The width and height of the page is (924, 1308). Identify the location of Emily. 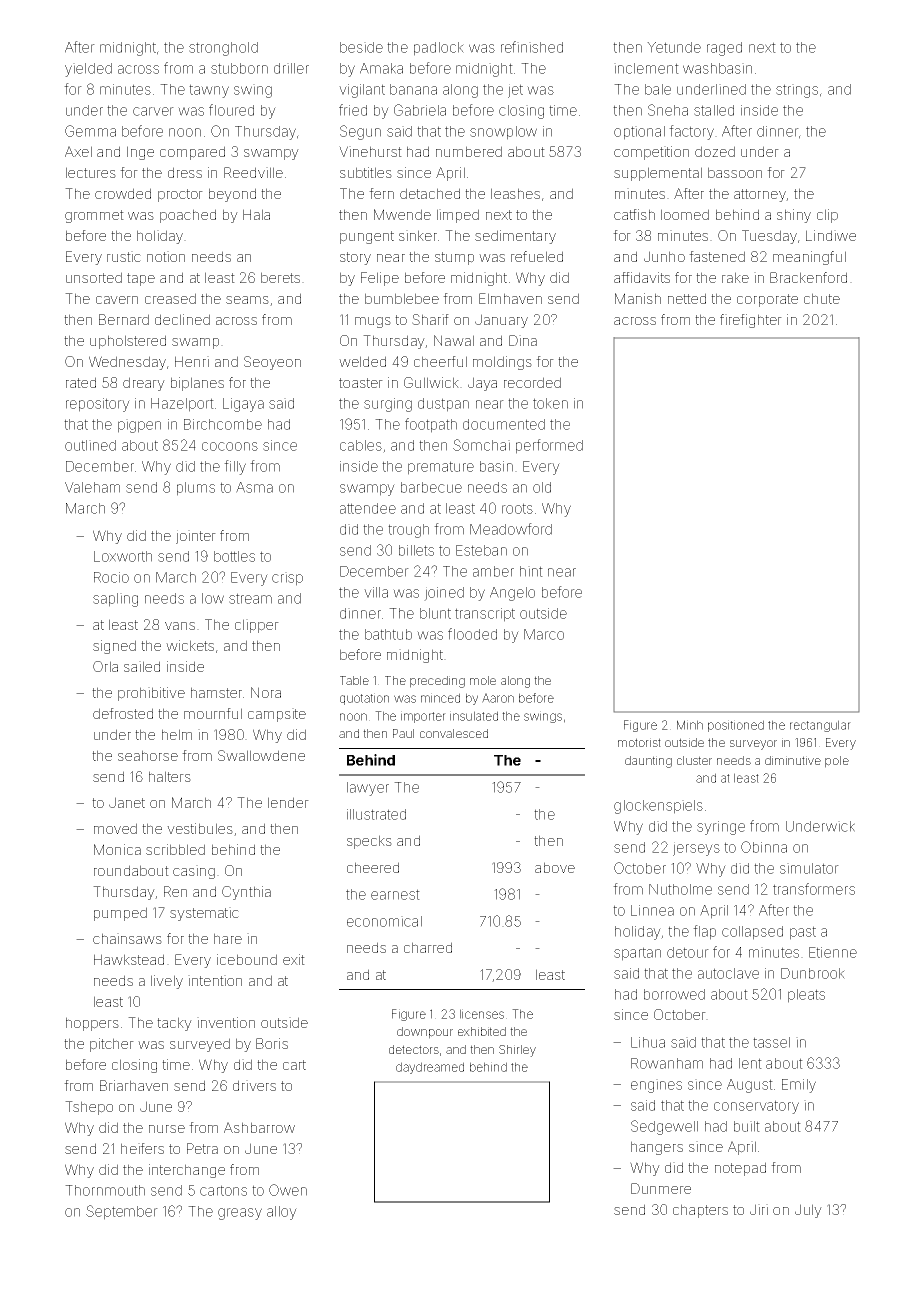
(799, 1086).
